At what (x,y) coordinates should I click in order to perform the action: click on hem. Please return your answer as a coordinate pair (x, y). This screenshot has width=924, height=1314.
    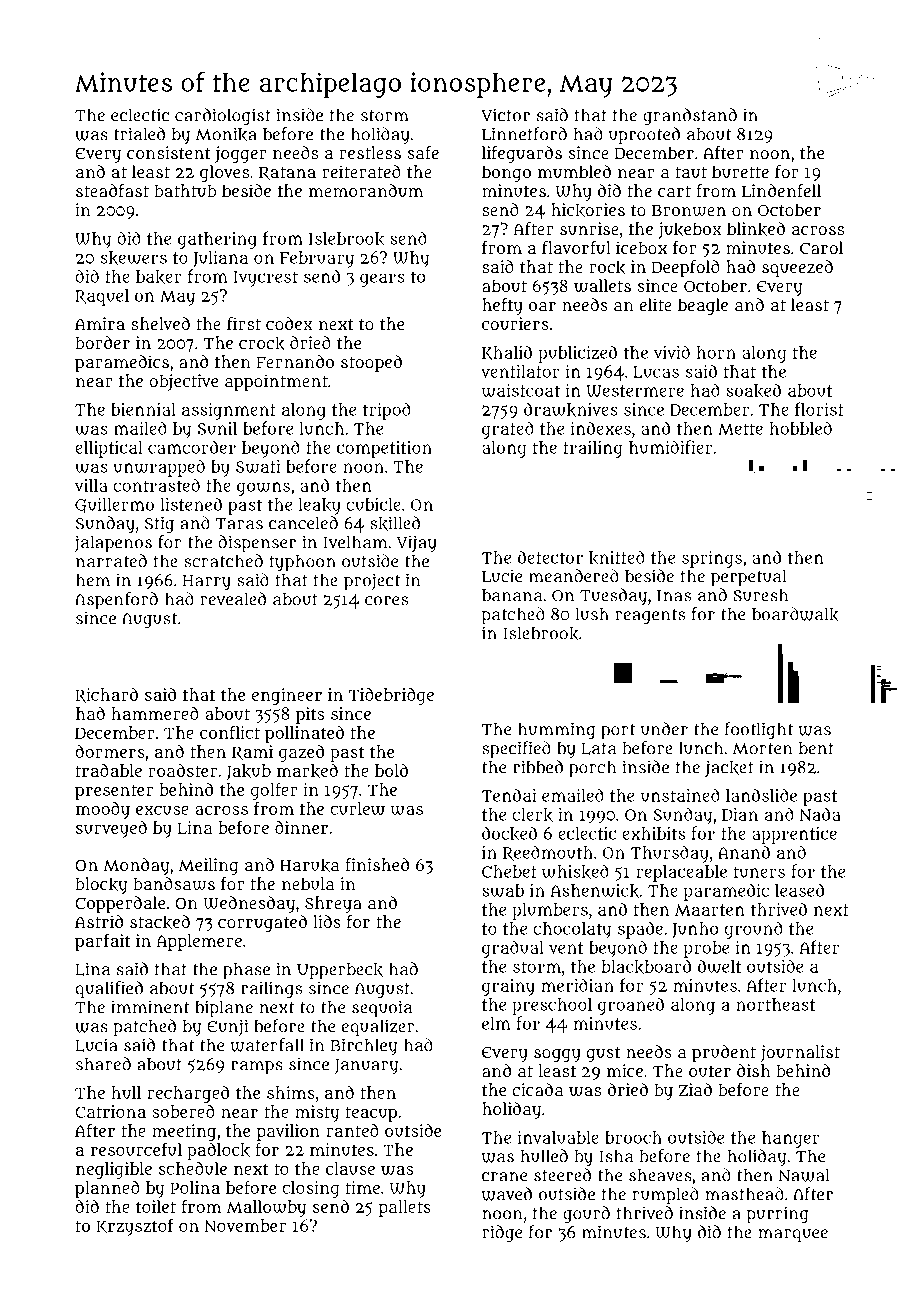
    Looking at the image, I should click on (93, 580).
